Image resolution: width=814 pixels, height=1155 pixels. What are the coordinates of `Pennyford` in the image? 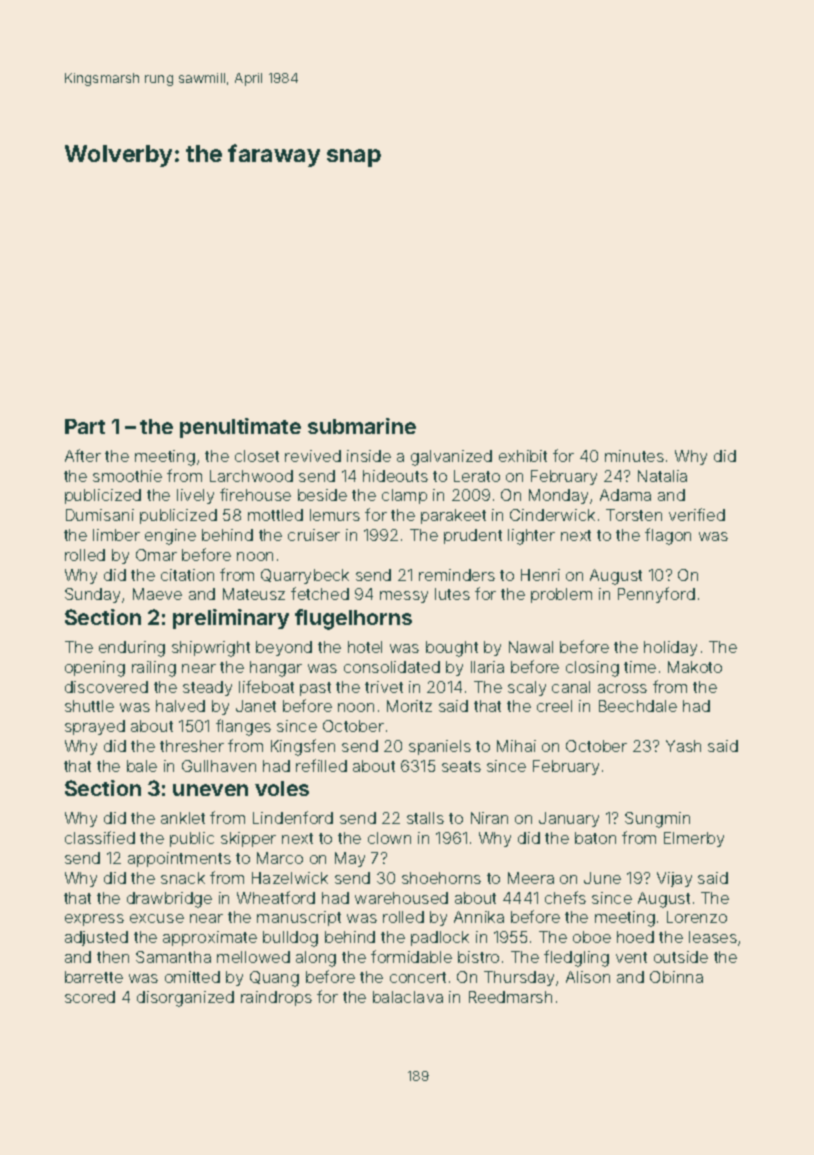 It's located at (656, 595).
